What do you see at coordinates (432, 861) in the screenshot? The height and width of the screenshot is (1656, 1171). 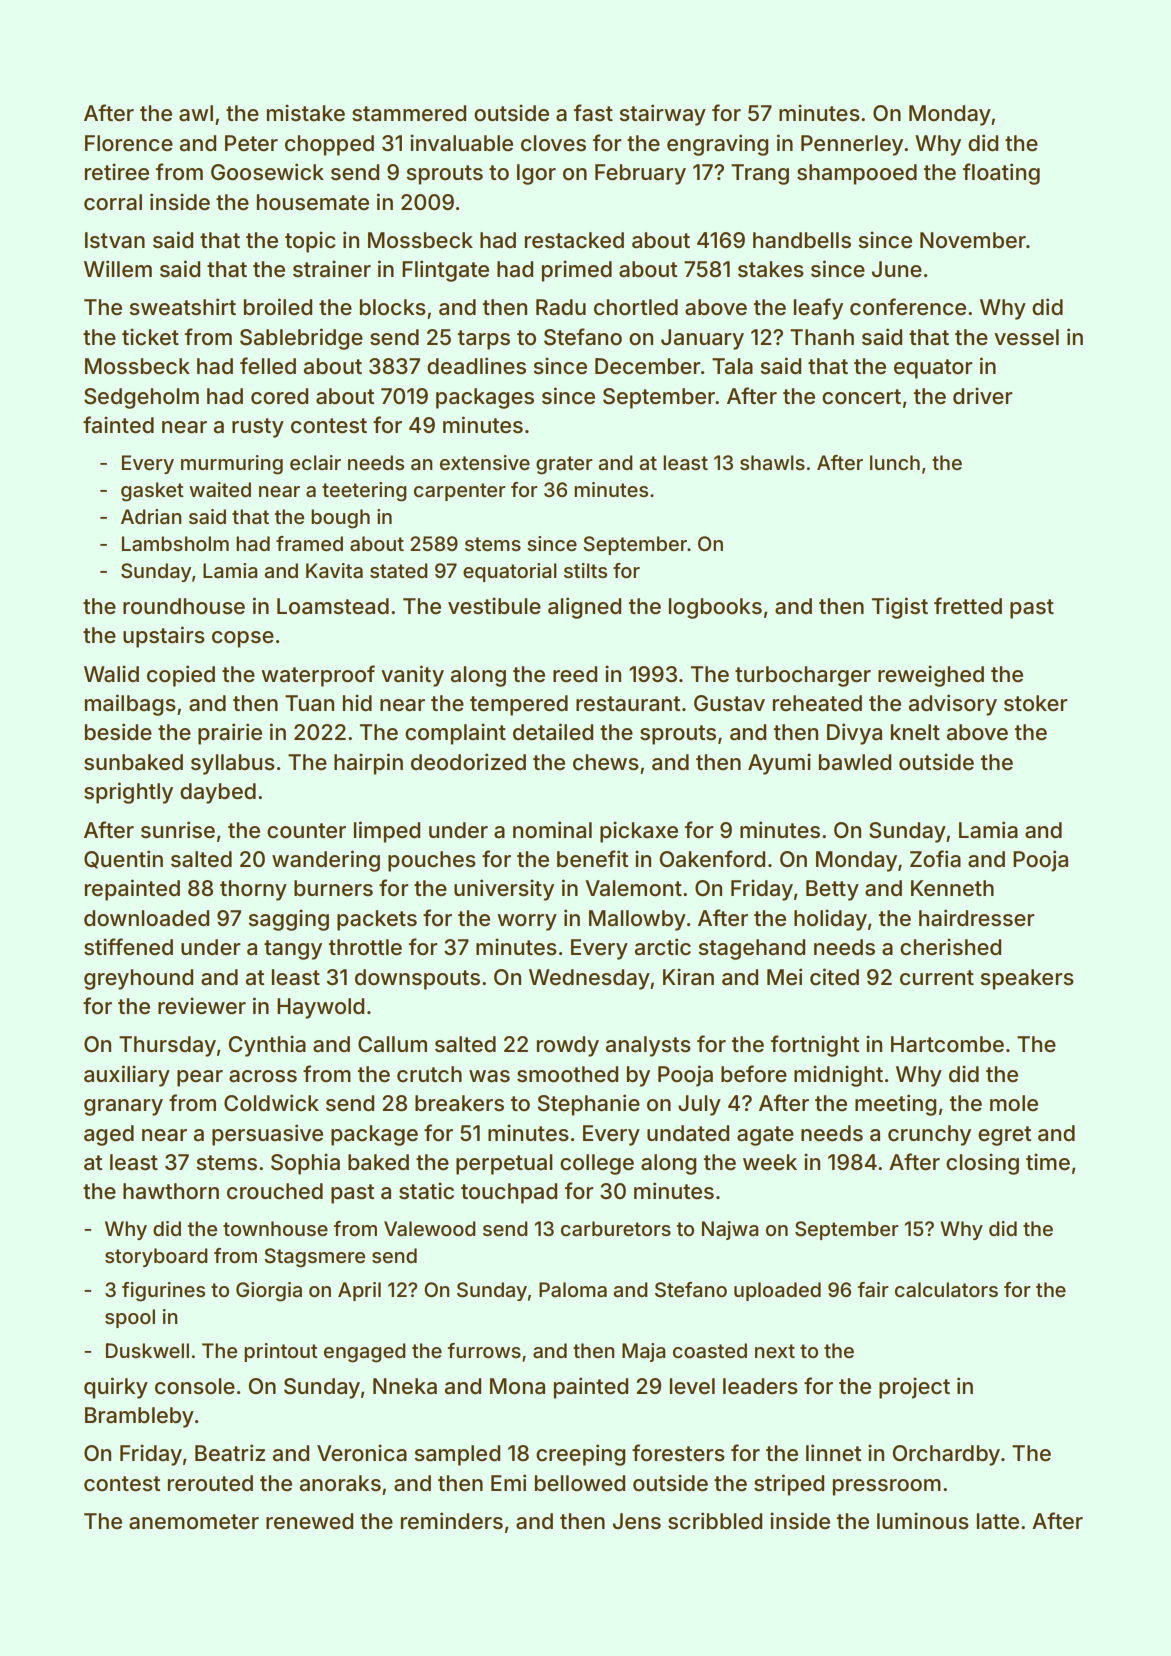 I see `pouches` at bounding box center [432, 861].
